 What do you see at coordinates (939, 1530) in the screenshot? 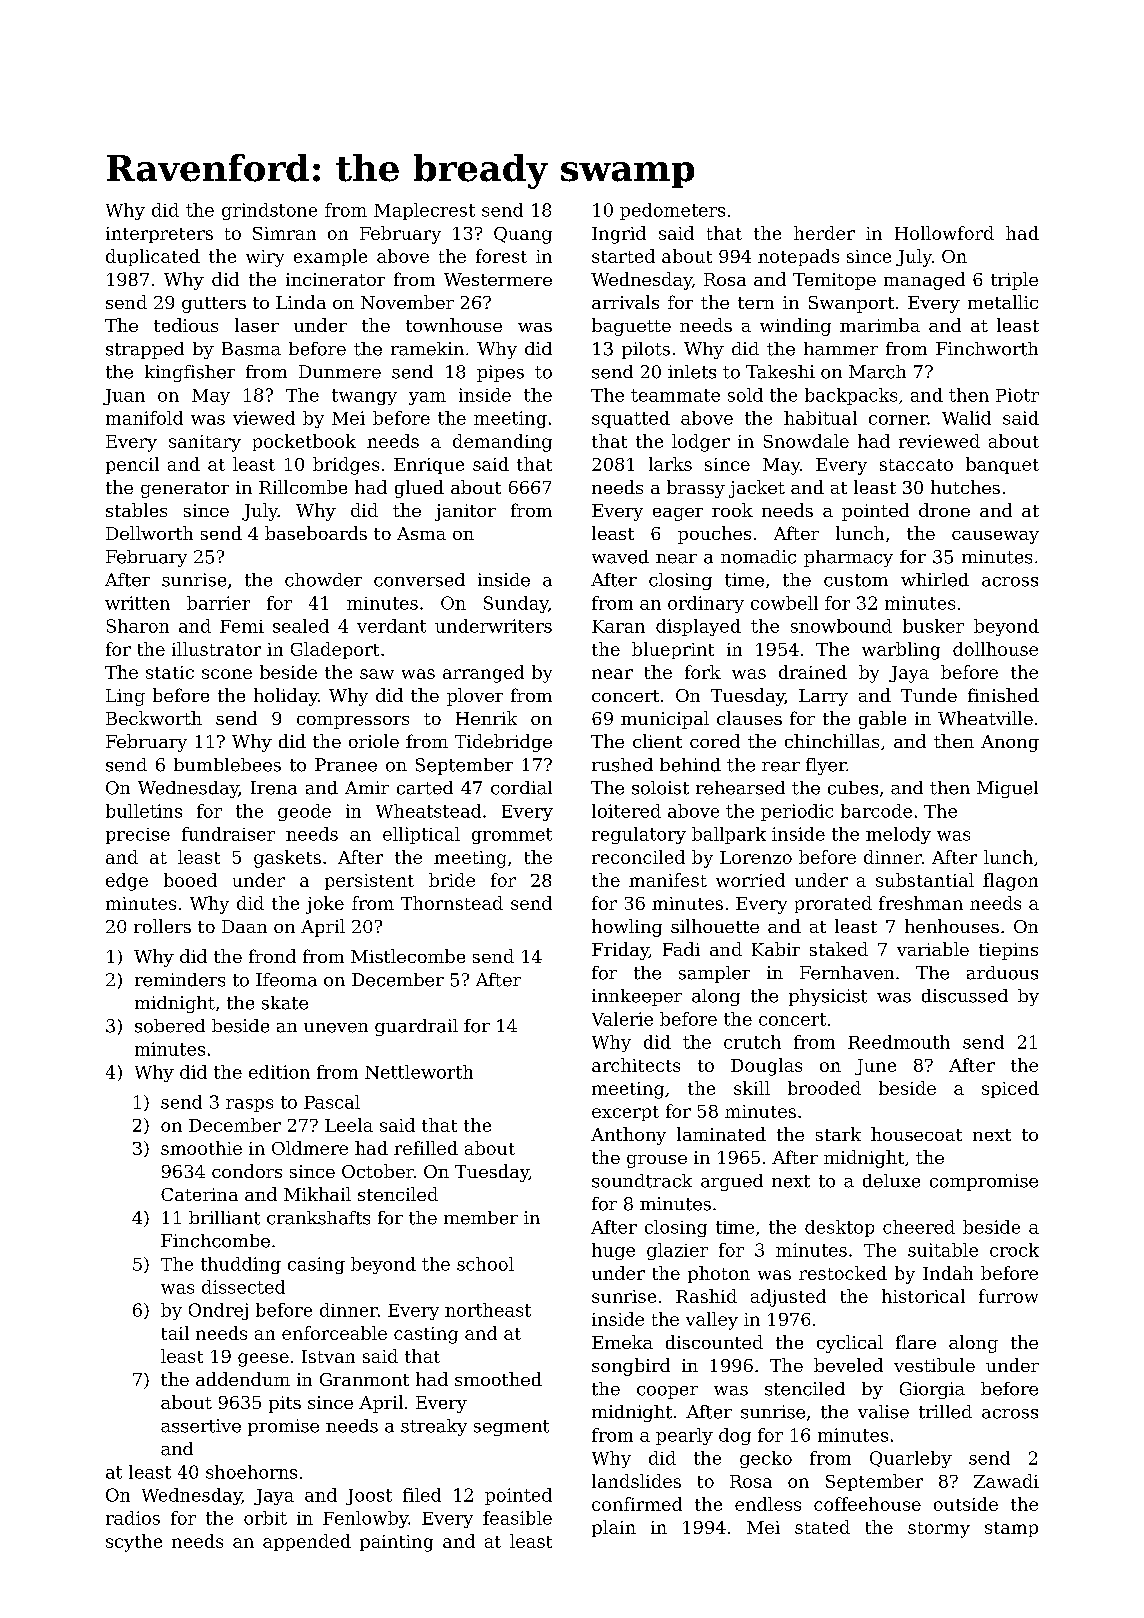
I see `stormy` at bounding box center [939, 1530].
